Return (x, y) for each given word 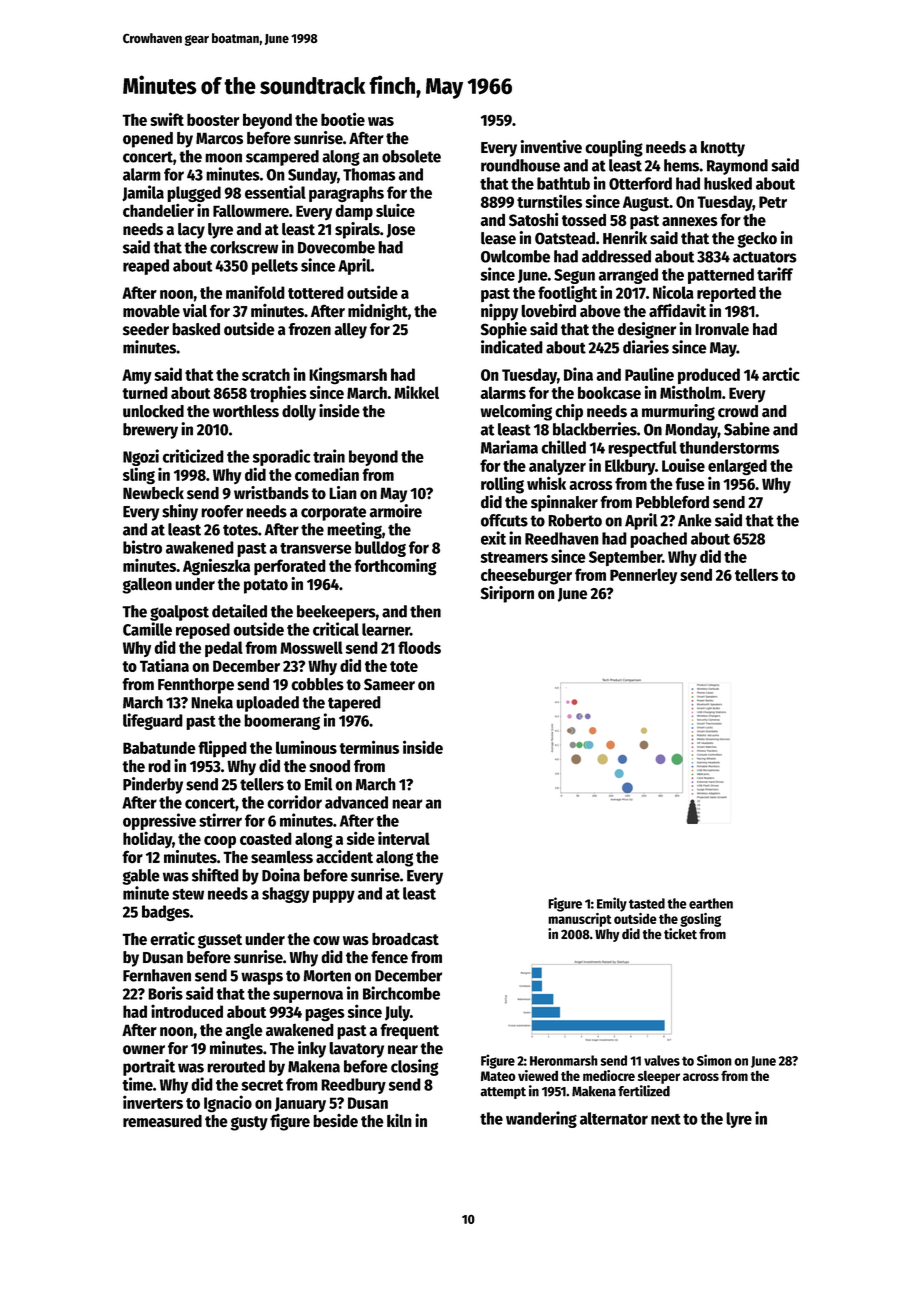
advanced (356, 802)
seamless (282, 857)
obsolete (411, 156)
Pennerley (643, 576)
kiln (399, 1120)
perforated (290, 567)
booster (213, 119)
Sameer (389, 684)
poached (658, 540)
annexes (690, 221)
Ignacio (228, 1103)
